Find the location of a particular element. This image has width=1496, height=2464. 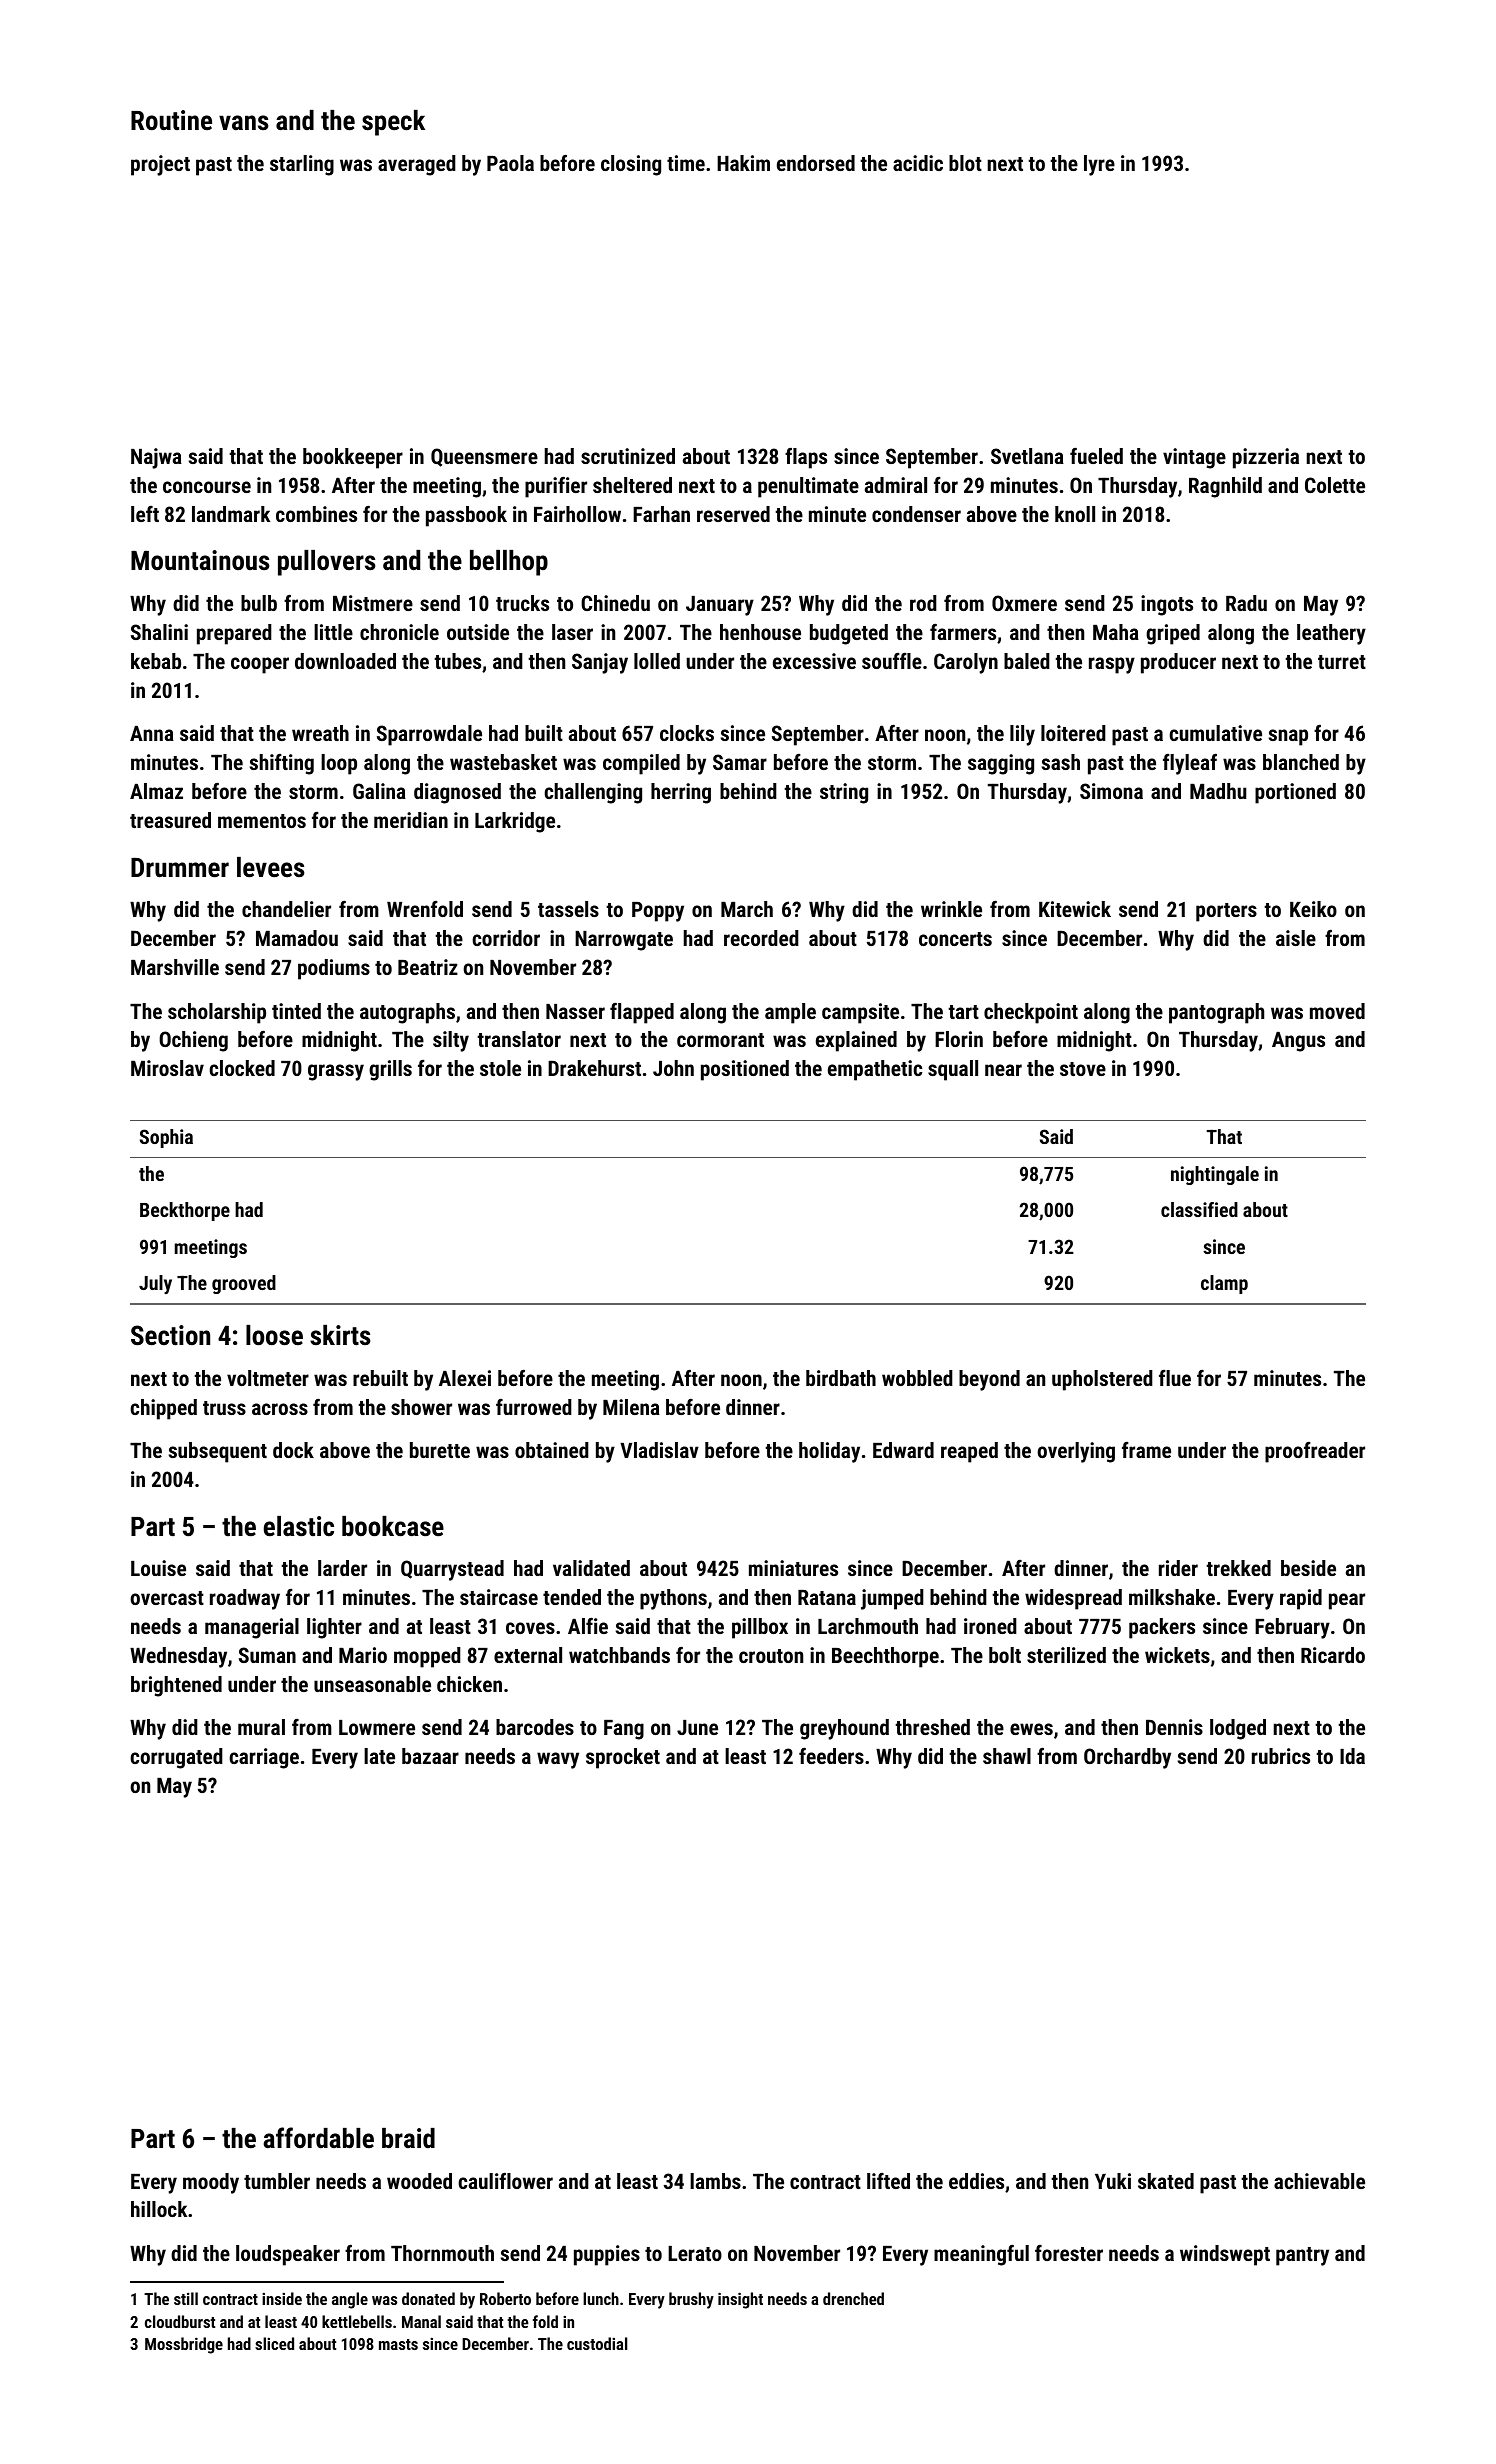

lyre is located at coordinates (1099, 165).
